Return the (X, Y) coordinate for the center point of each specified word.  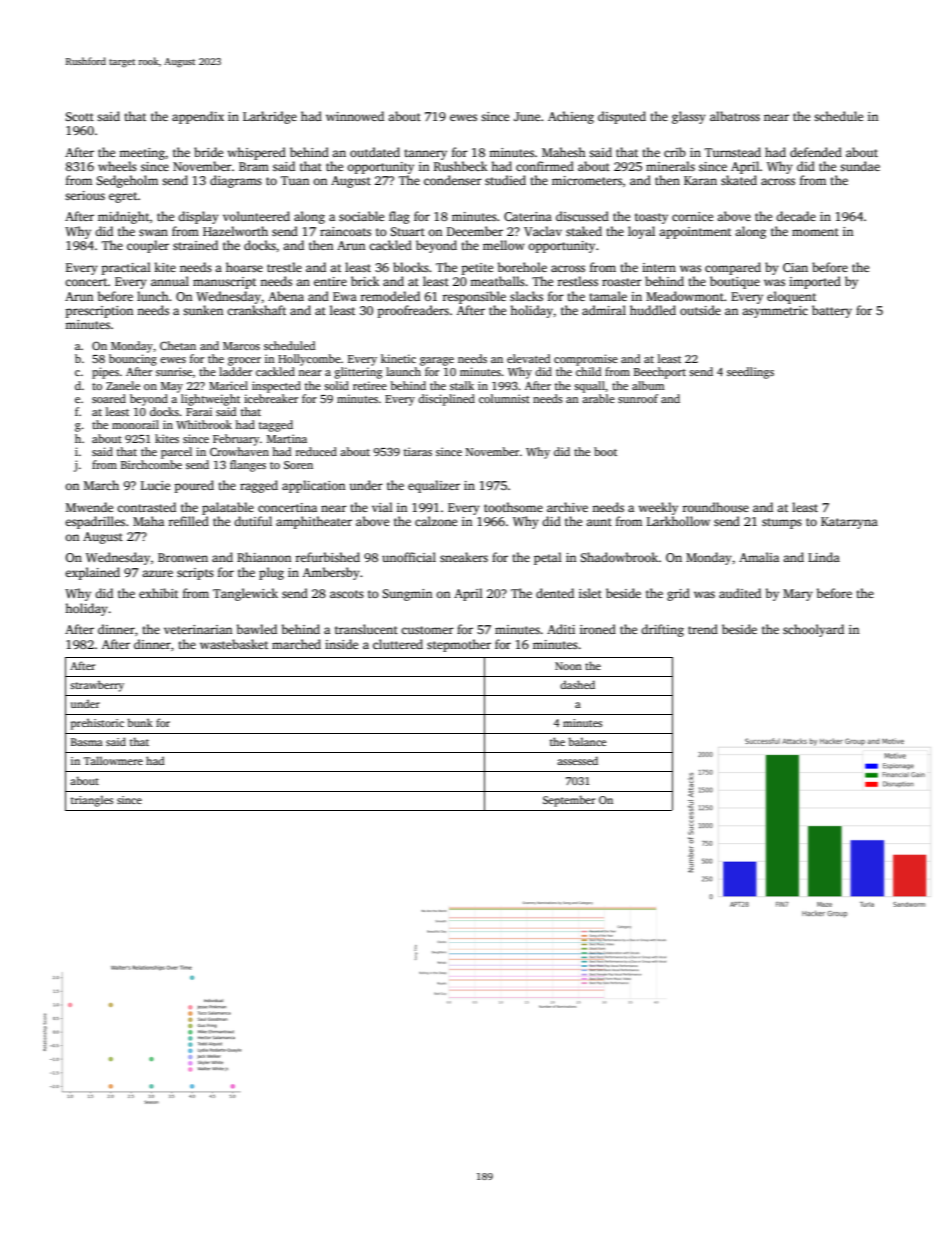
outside (700, 310)
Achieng (571, 117)
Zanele (123, 385)
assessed (577, 760)
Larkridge (270, 117)
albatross (735, 116)
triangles (92, 801)
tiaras (418, 451)
